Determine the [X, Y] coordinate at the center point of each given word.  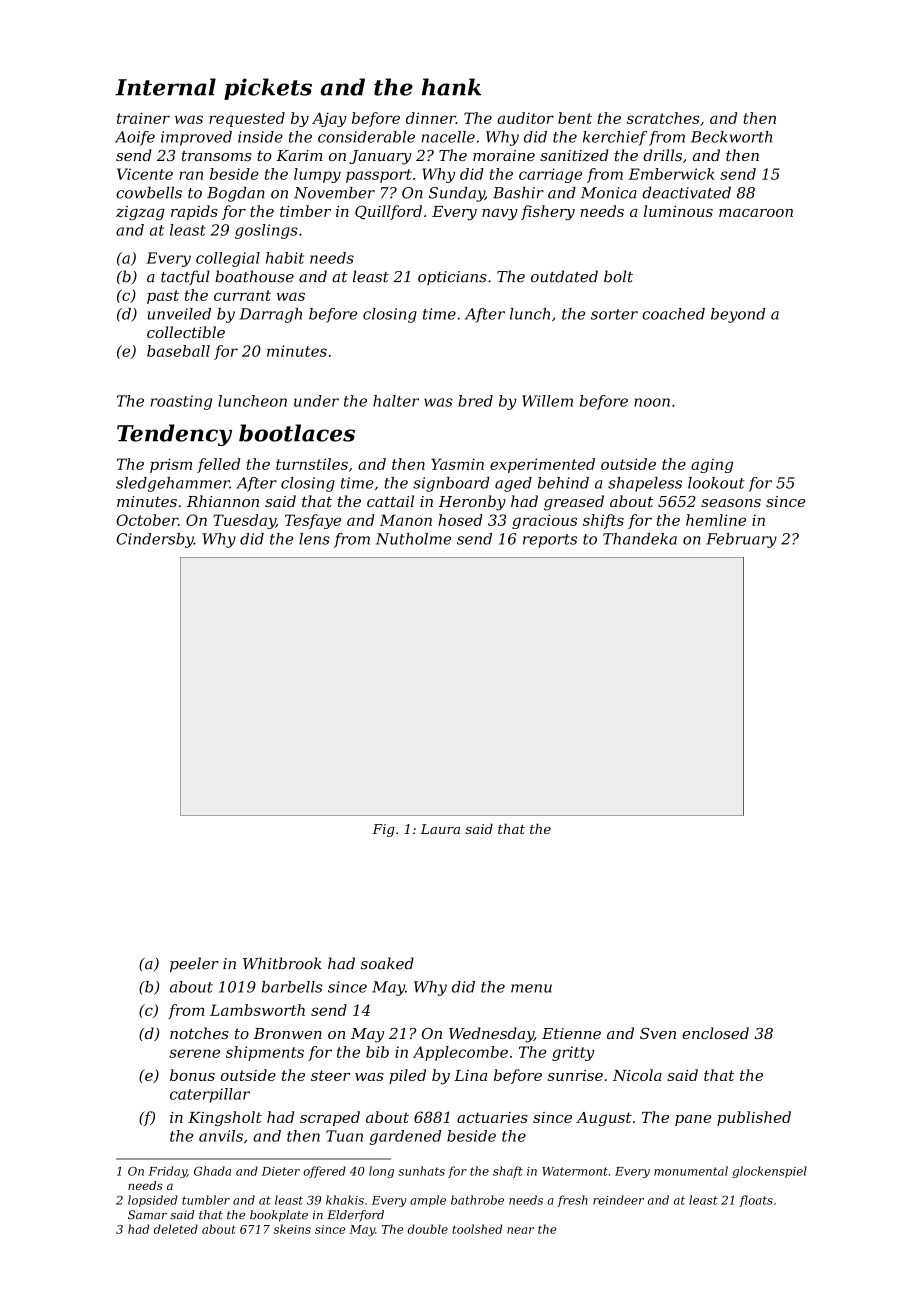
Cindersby [155, 540]
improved [196, 138]
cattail [390, 501]
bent [575, 118]
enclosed [715, 1033]
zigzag [140, 213]
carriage [550, 175]
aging [712, 466]
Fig [383, 830]
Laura [440, 829]
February [741, 540]
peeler [194, 965]
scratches [663, 118]
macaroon [756, 213]
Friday [167, 1172]
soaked [387, 963]
